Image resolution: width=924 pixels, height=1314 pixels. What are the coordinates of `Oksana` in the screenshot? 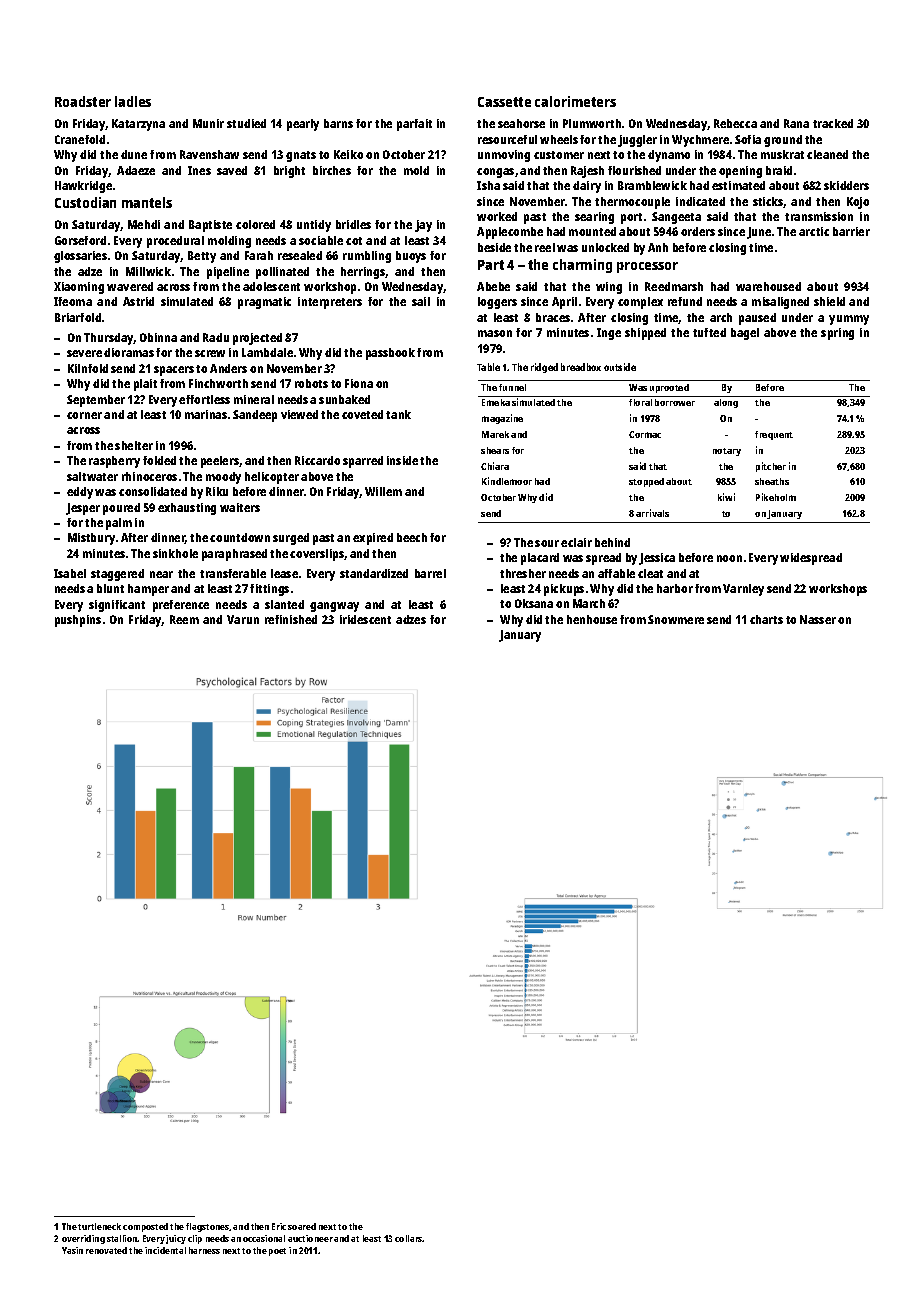 It's located at (534, 603).
